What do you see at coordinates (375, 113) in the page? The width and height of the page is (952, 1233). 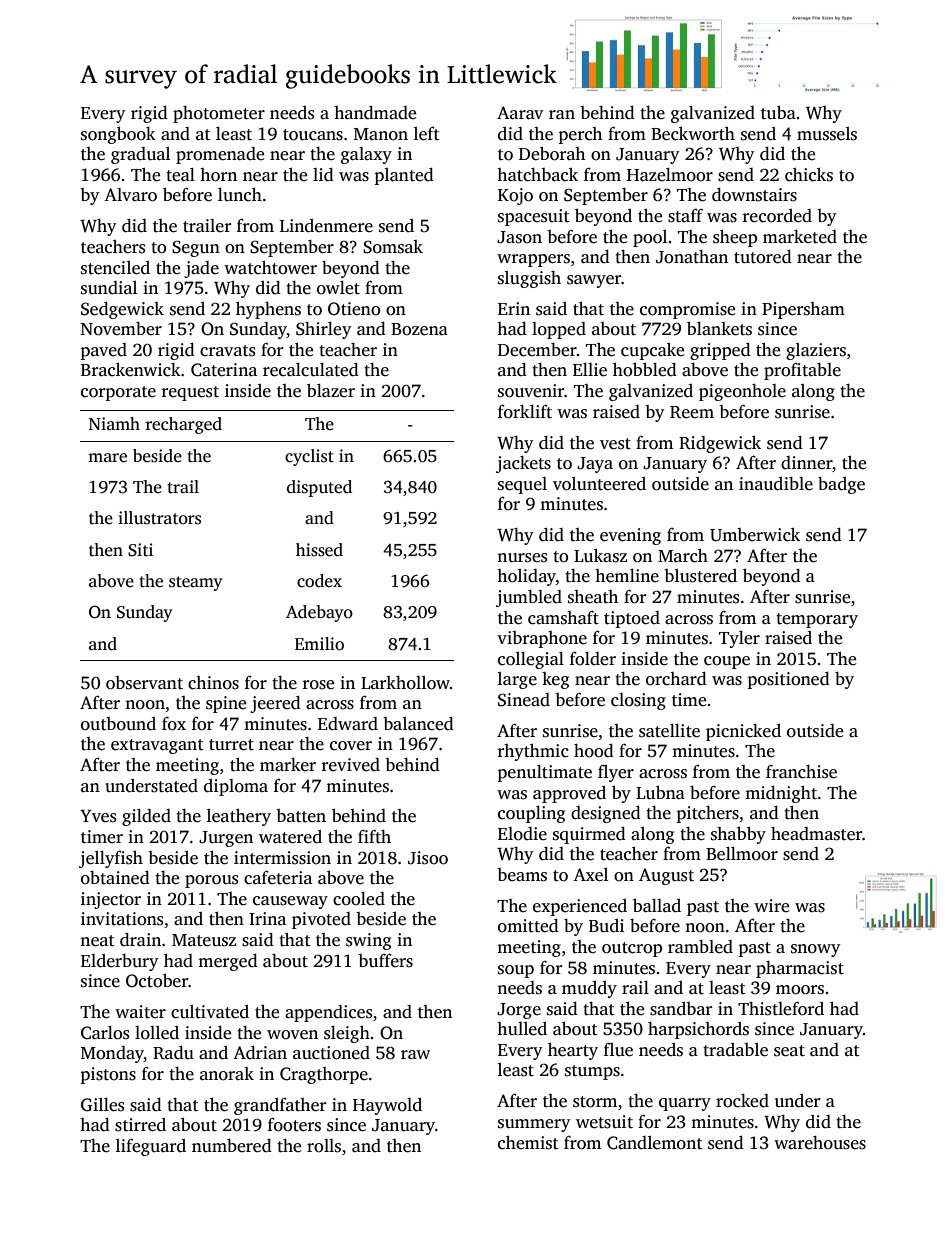 I see `handmade` at bounding box center [375, 113].
